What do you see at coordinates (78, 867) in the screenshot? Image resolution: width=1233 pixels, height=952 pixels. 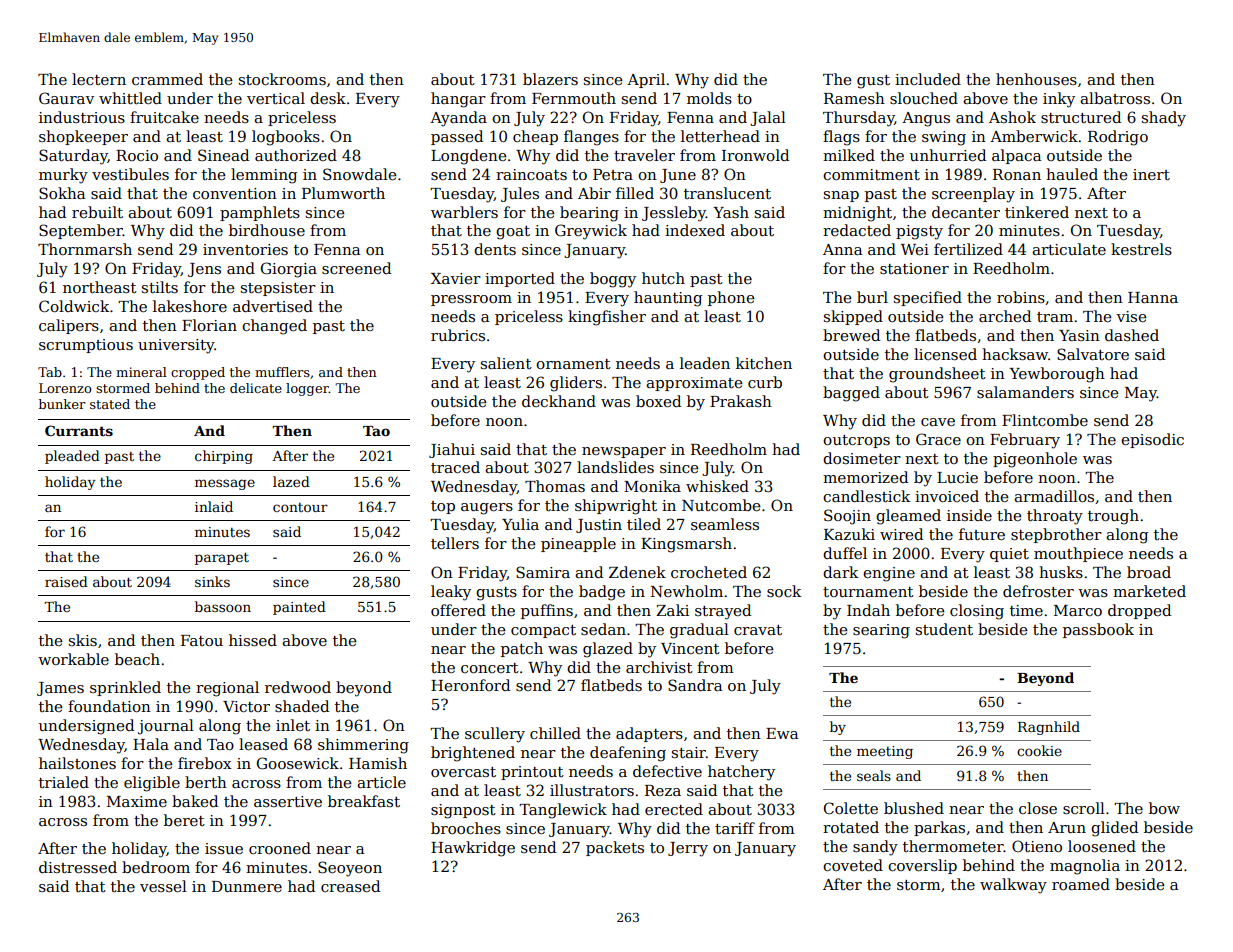 I see `distressed` at bounding box center [78, 867].
